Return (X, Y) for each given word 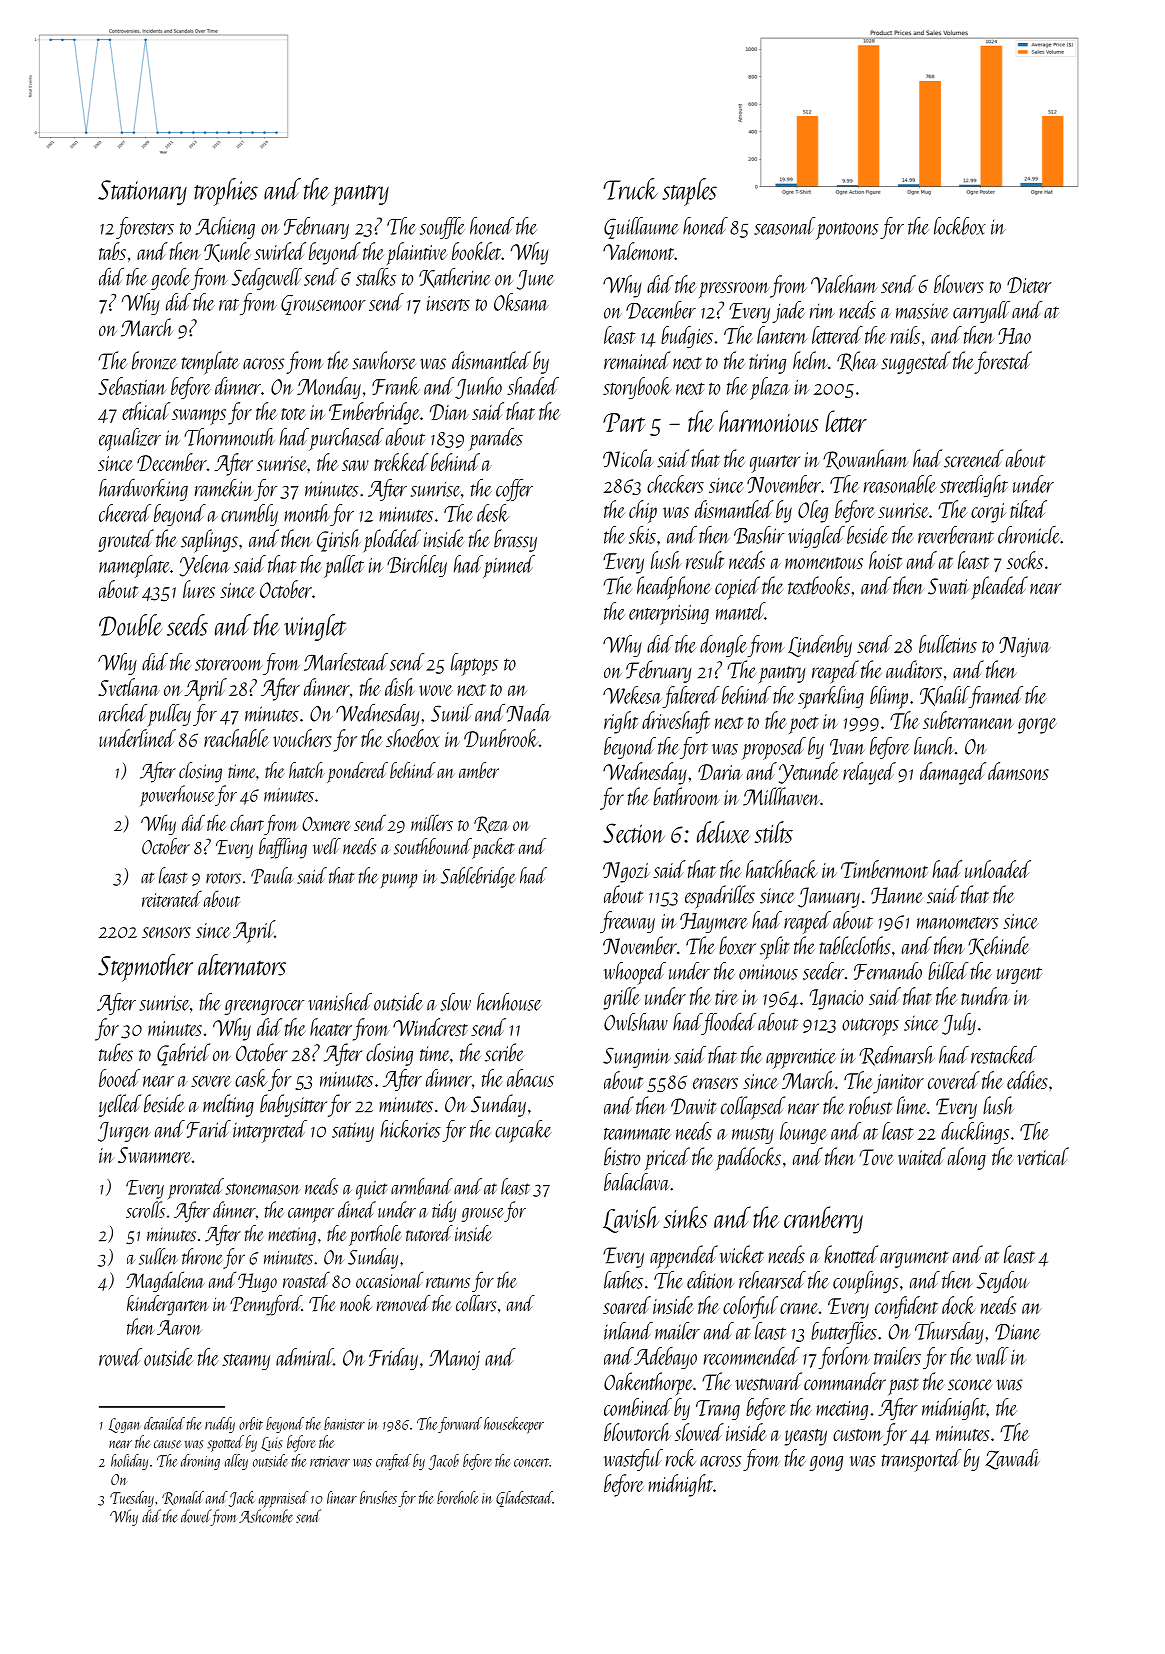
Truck (630, 189)
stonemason (263, 1189)
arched (123, 713)
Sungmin (637, 1057)
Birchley (417, 566)
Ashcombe (266, 1516)
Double (130, 625)
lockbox (960, 226)
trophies (226, 192)
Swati (948, 586)
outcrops (870, 1027)
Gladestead (524, 1499)
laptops (474, 664)
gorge (1037, 726)
